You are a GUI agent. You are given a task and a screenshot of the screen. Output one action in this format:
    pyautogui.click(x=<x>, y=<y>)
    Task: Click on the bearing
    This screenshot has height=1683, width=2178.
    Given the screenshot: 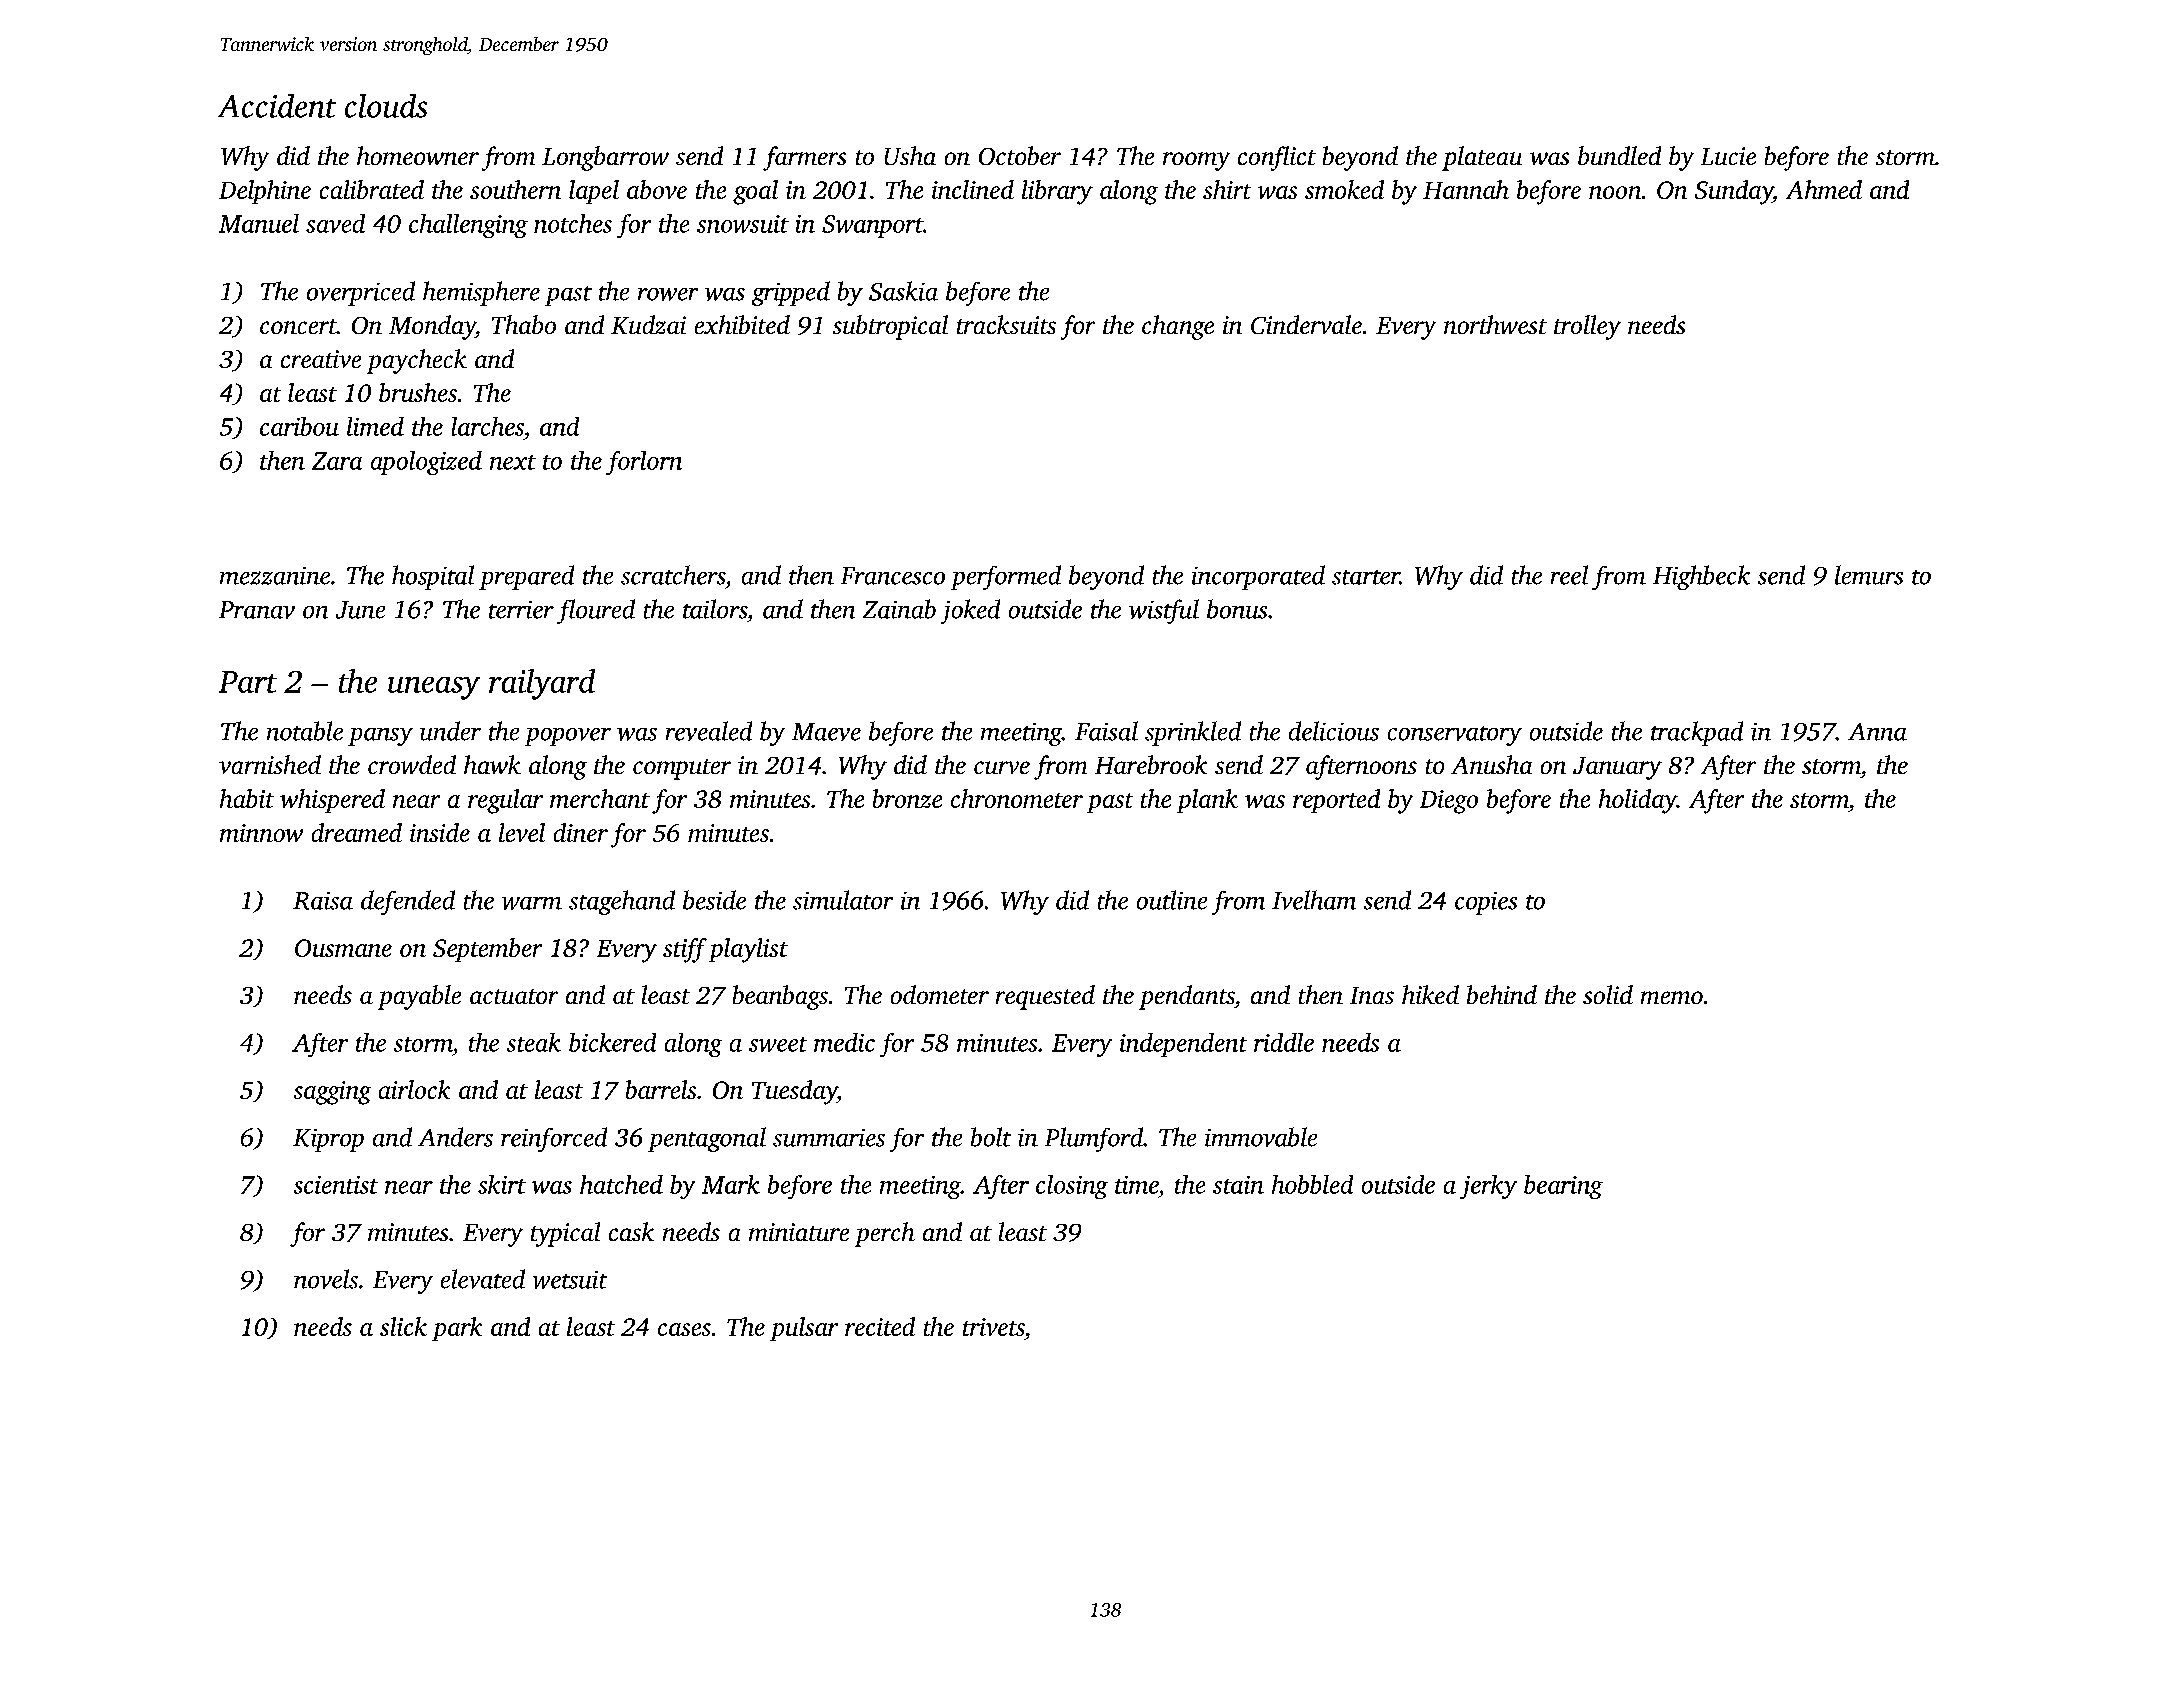 What is the action you would take?
    pyautogui.click(x=1563, y=1187)
